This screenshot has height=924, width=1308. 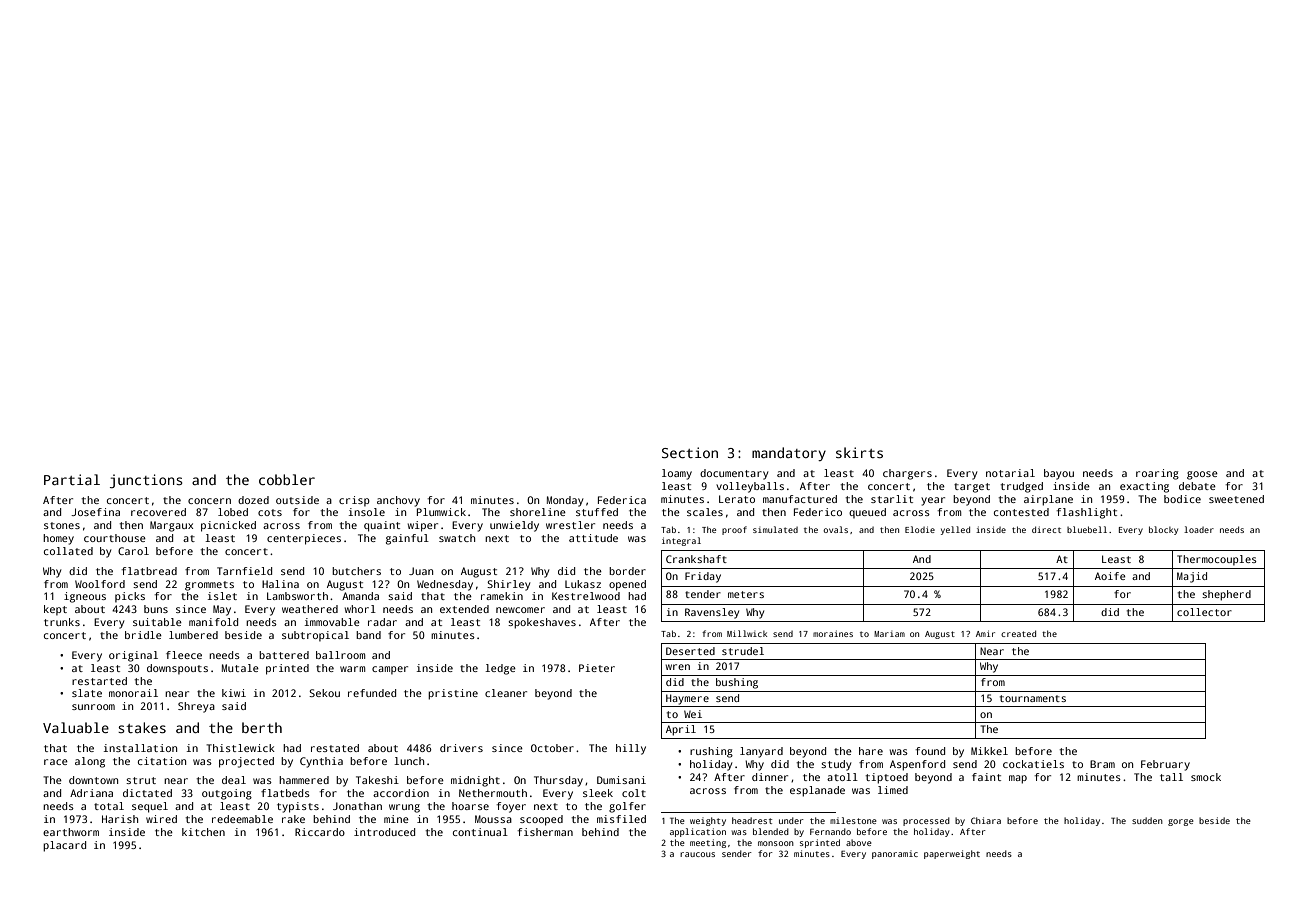 What do you see at coordinates (95, 512) in the screenshot?
I see `Josefina` at bounding box center [95, 512].
